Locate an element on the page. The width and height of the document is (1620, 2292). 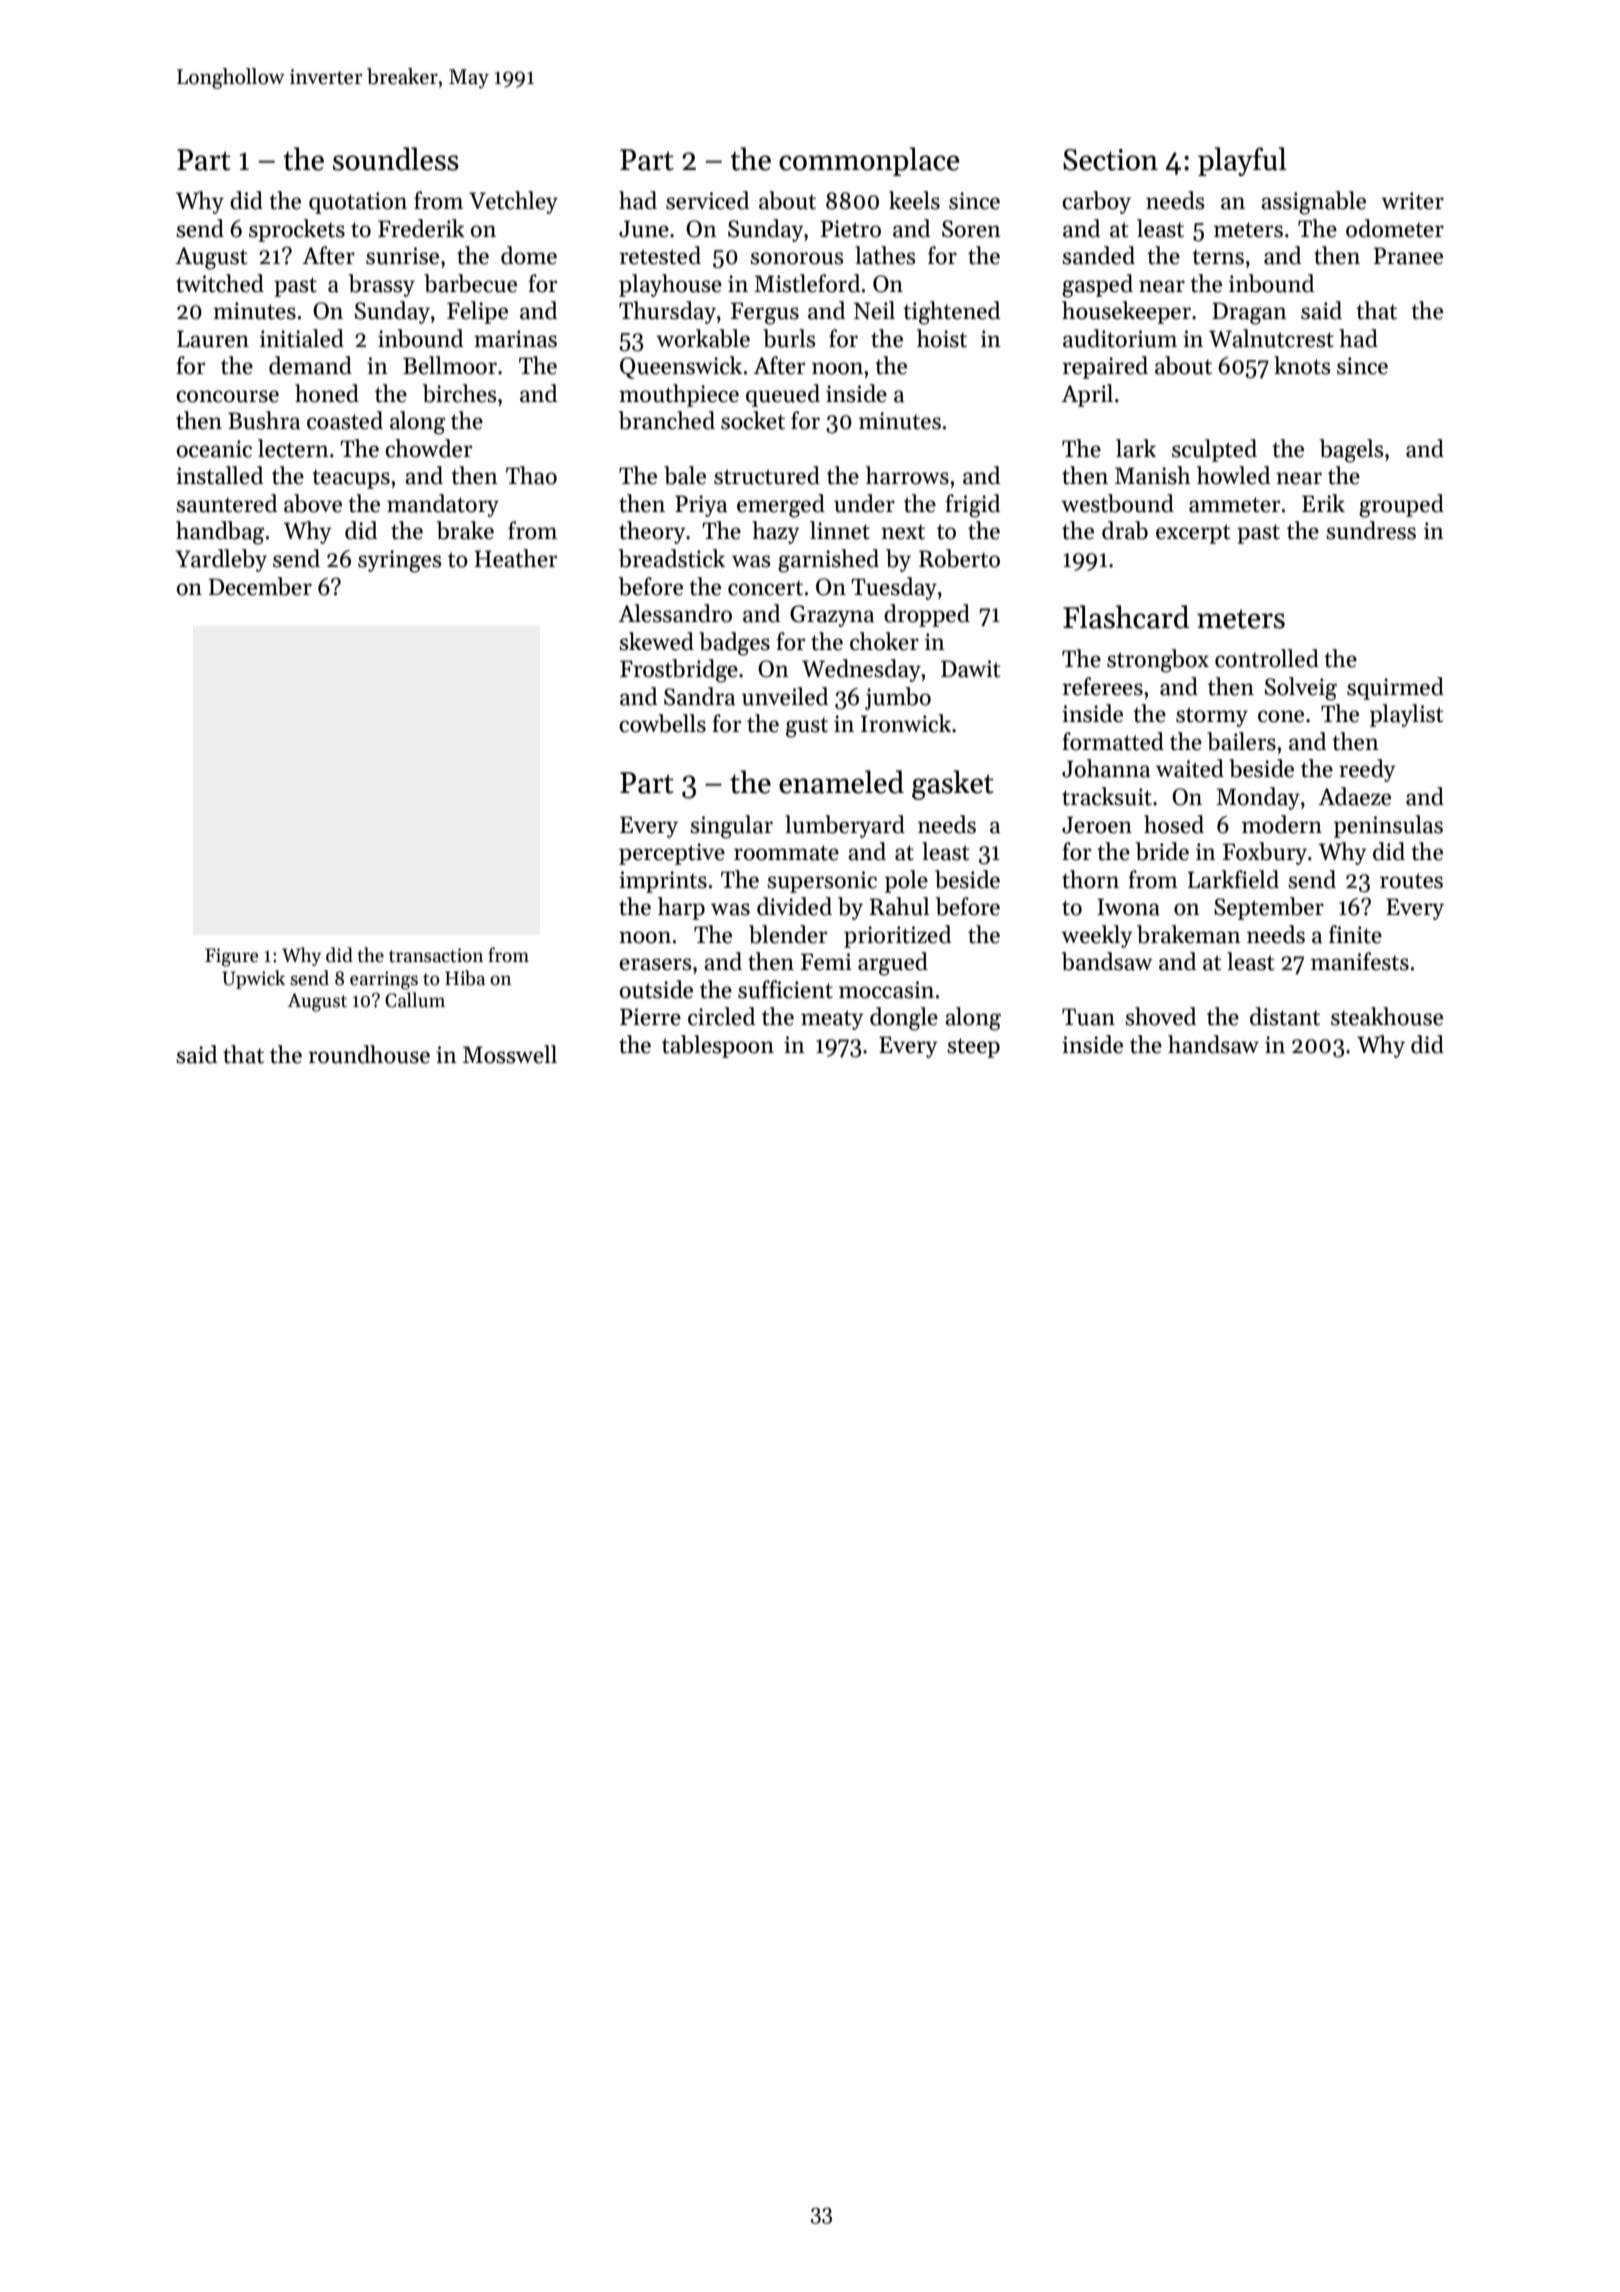
playful is located at coordinates (1242, 161).
